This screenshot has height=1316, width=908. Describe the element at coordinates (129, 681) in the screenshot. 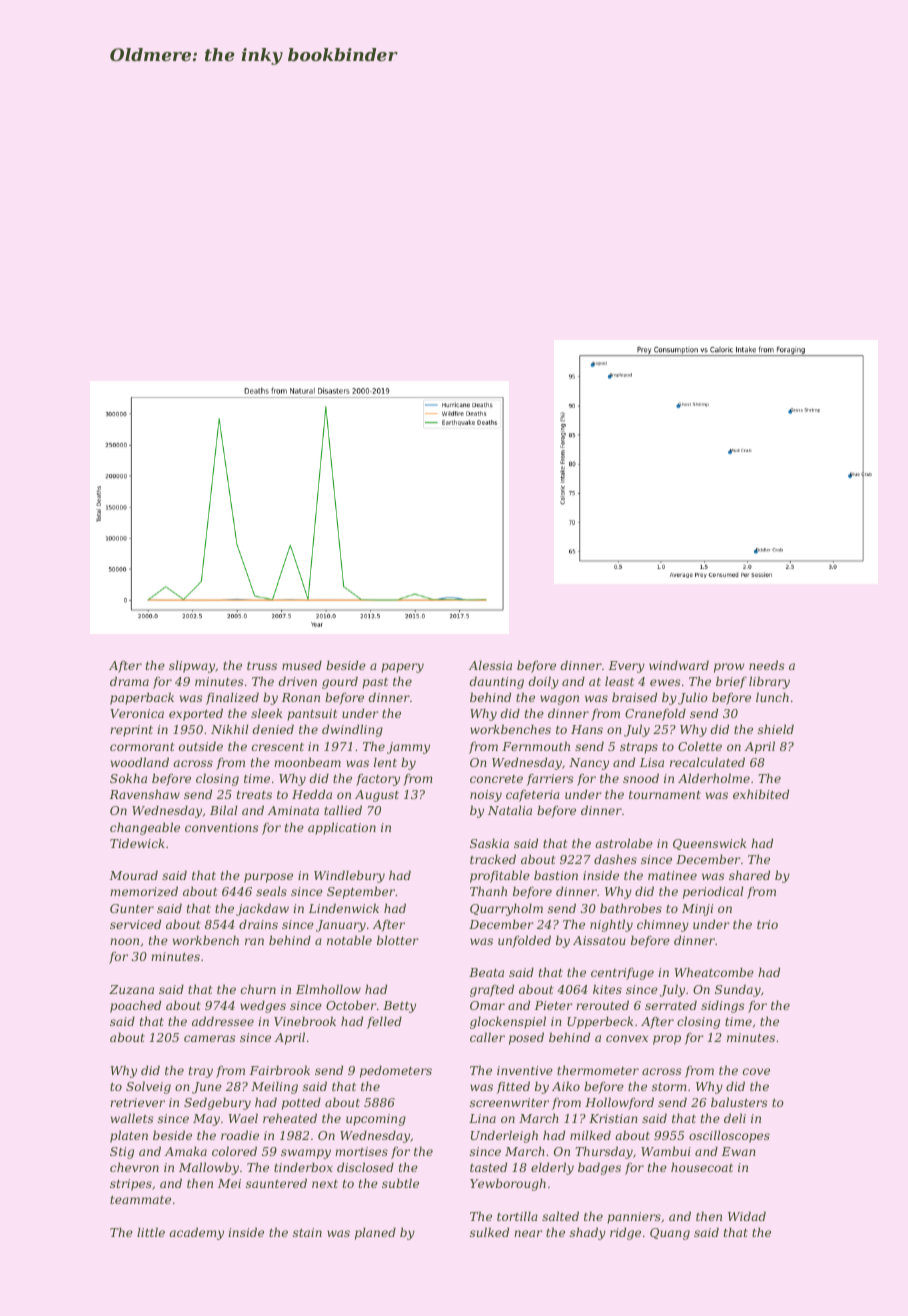

I see `drama` at that location.
